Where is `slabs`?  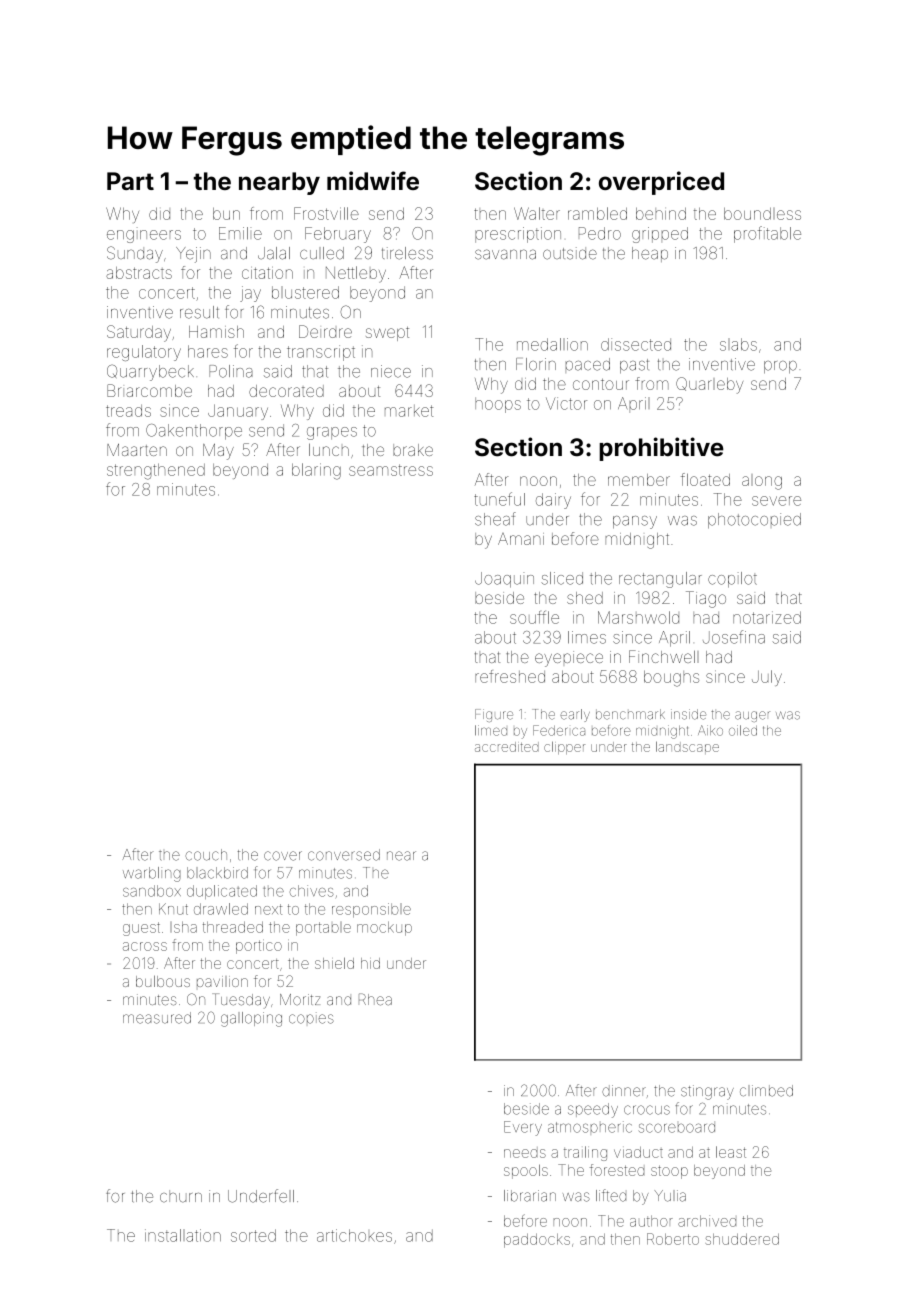
slabs is located at coordinates (738, 344).
